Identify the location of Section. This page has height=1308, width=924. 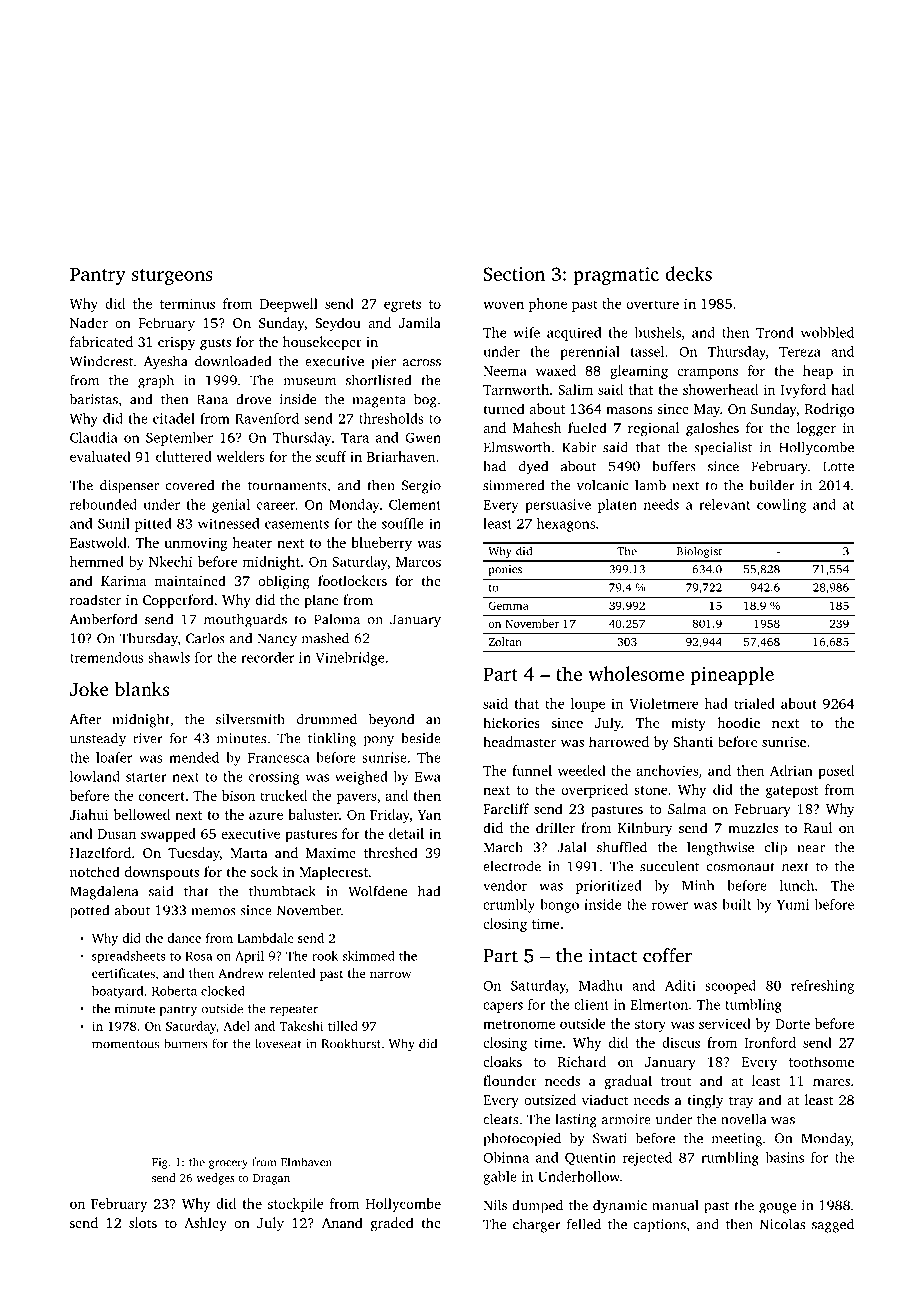
(514, 274).
